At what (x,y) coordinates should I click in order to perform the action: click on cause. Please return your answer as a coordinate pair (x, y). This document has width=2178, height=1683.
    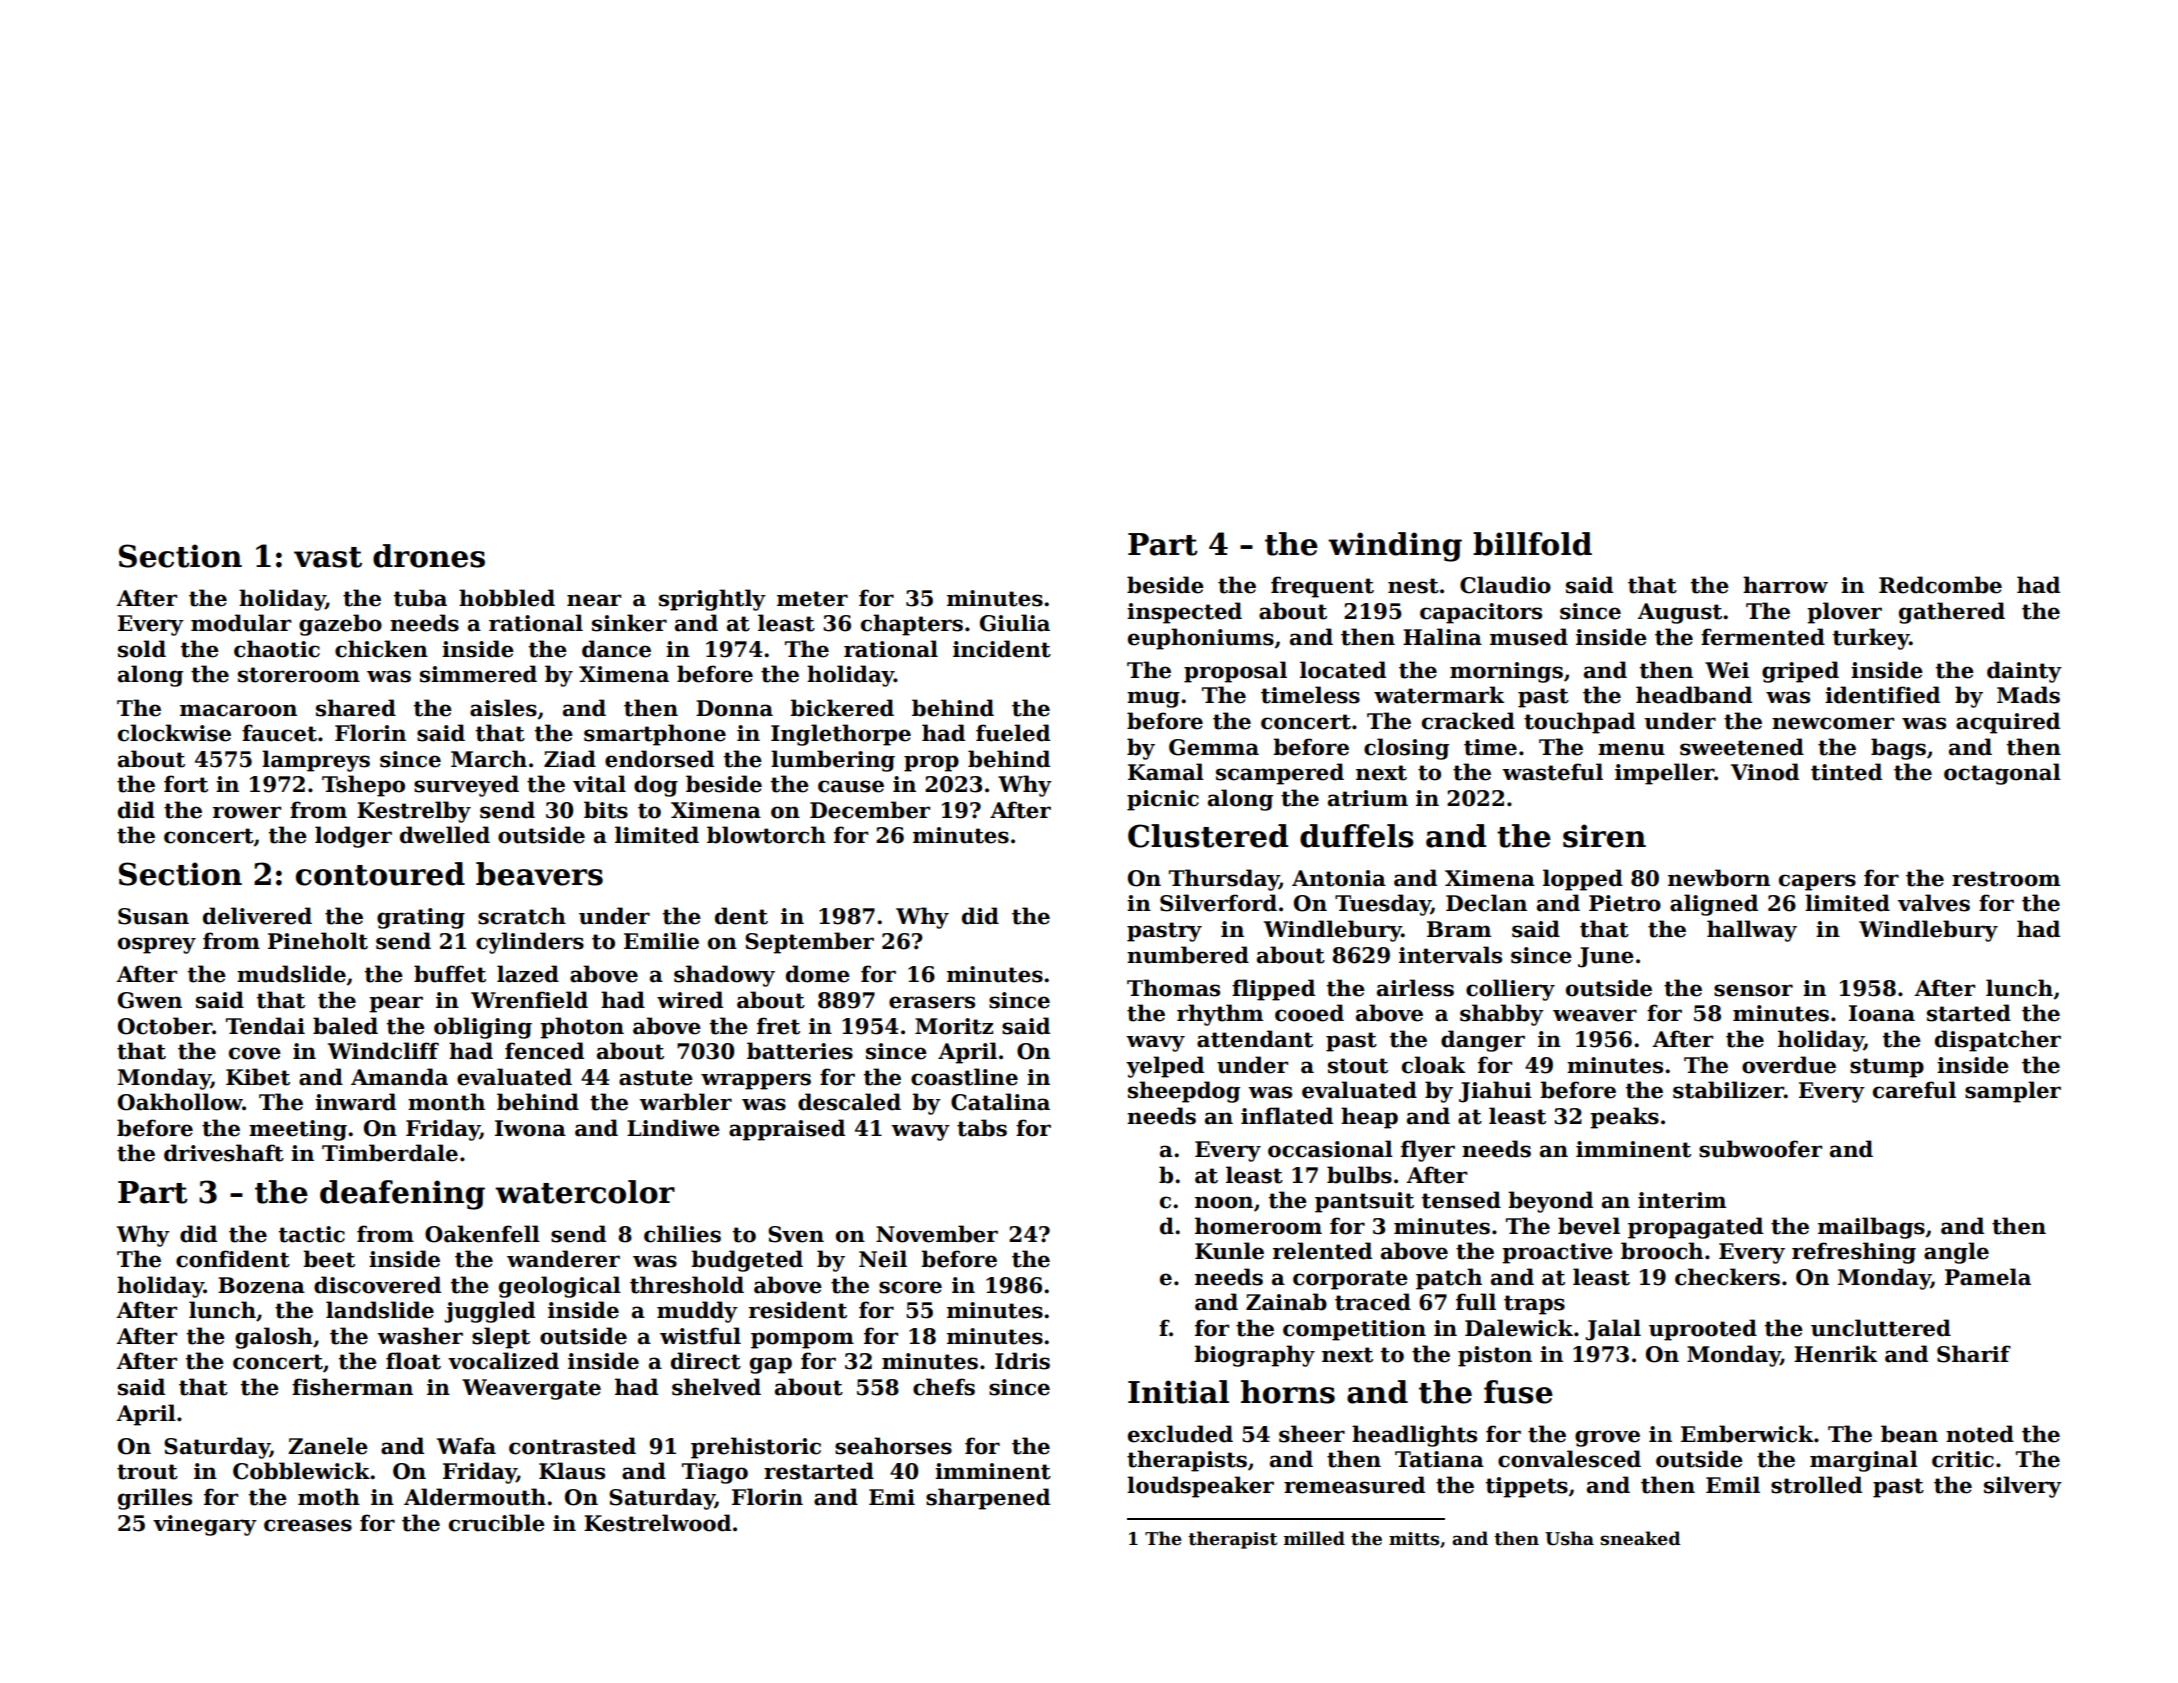
    Looking at the image, I should click on (851, 786).
